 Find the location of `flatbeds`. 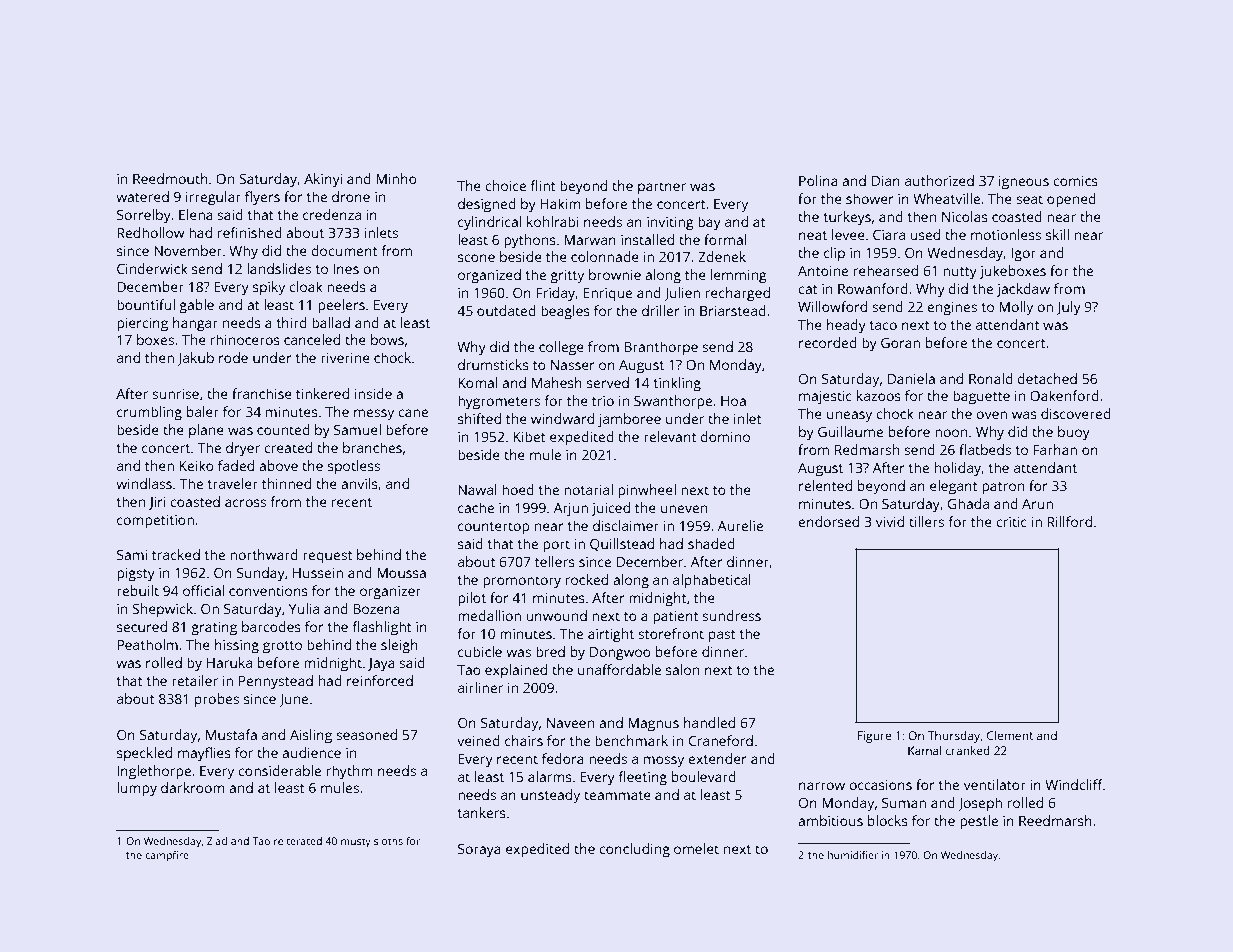

flatbeds is located at coordinates (985, 449).
